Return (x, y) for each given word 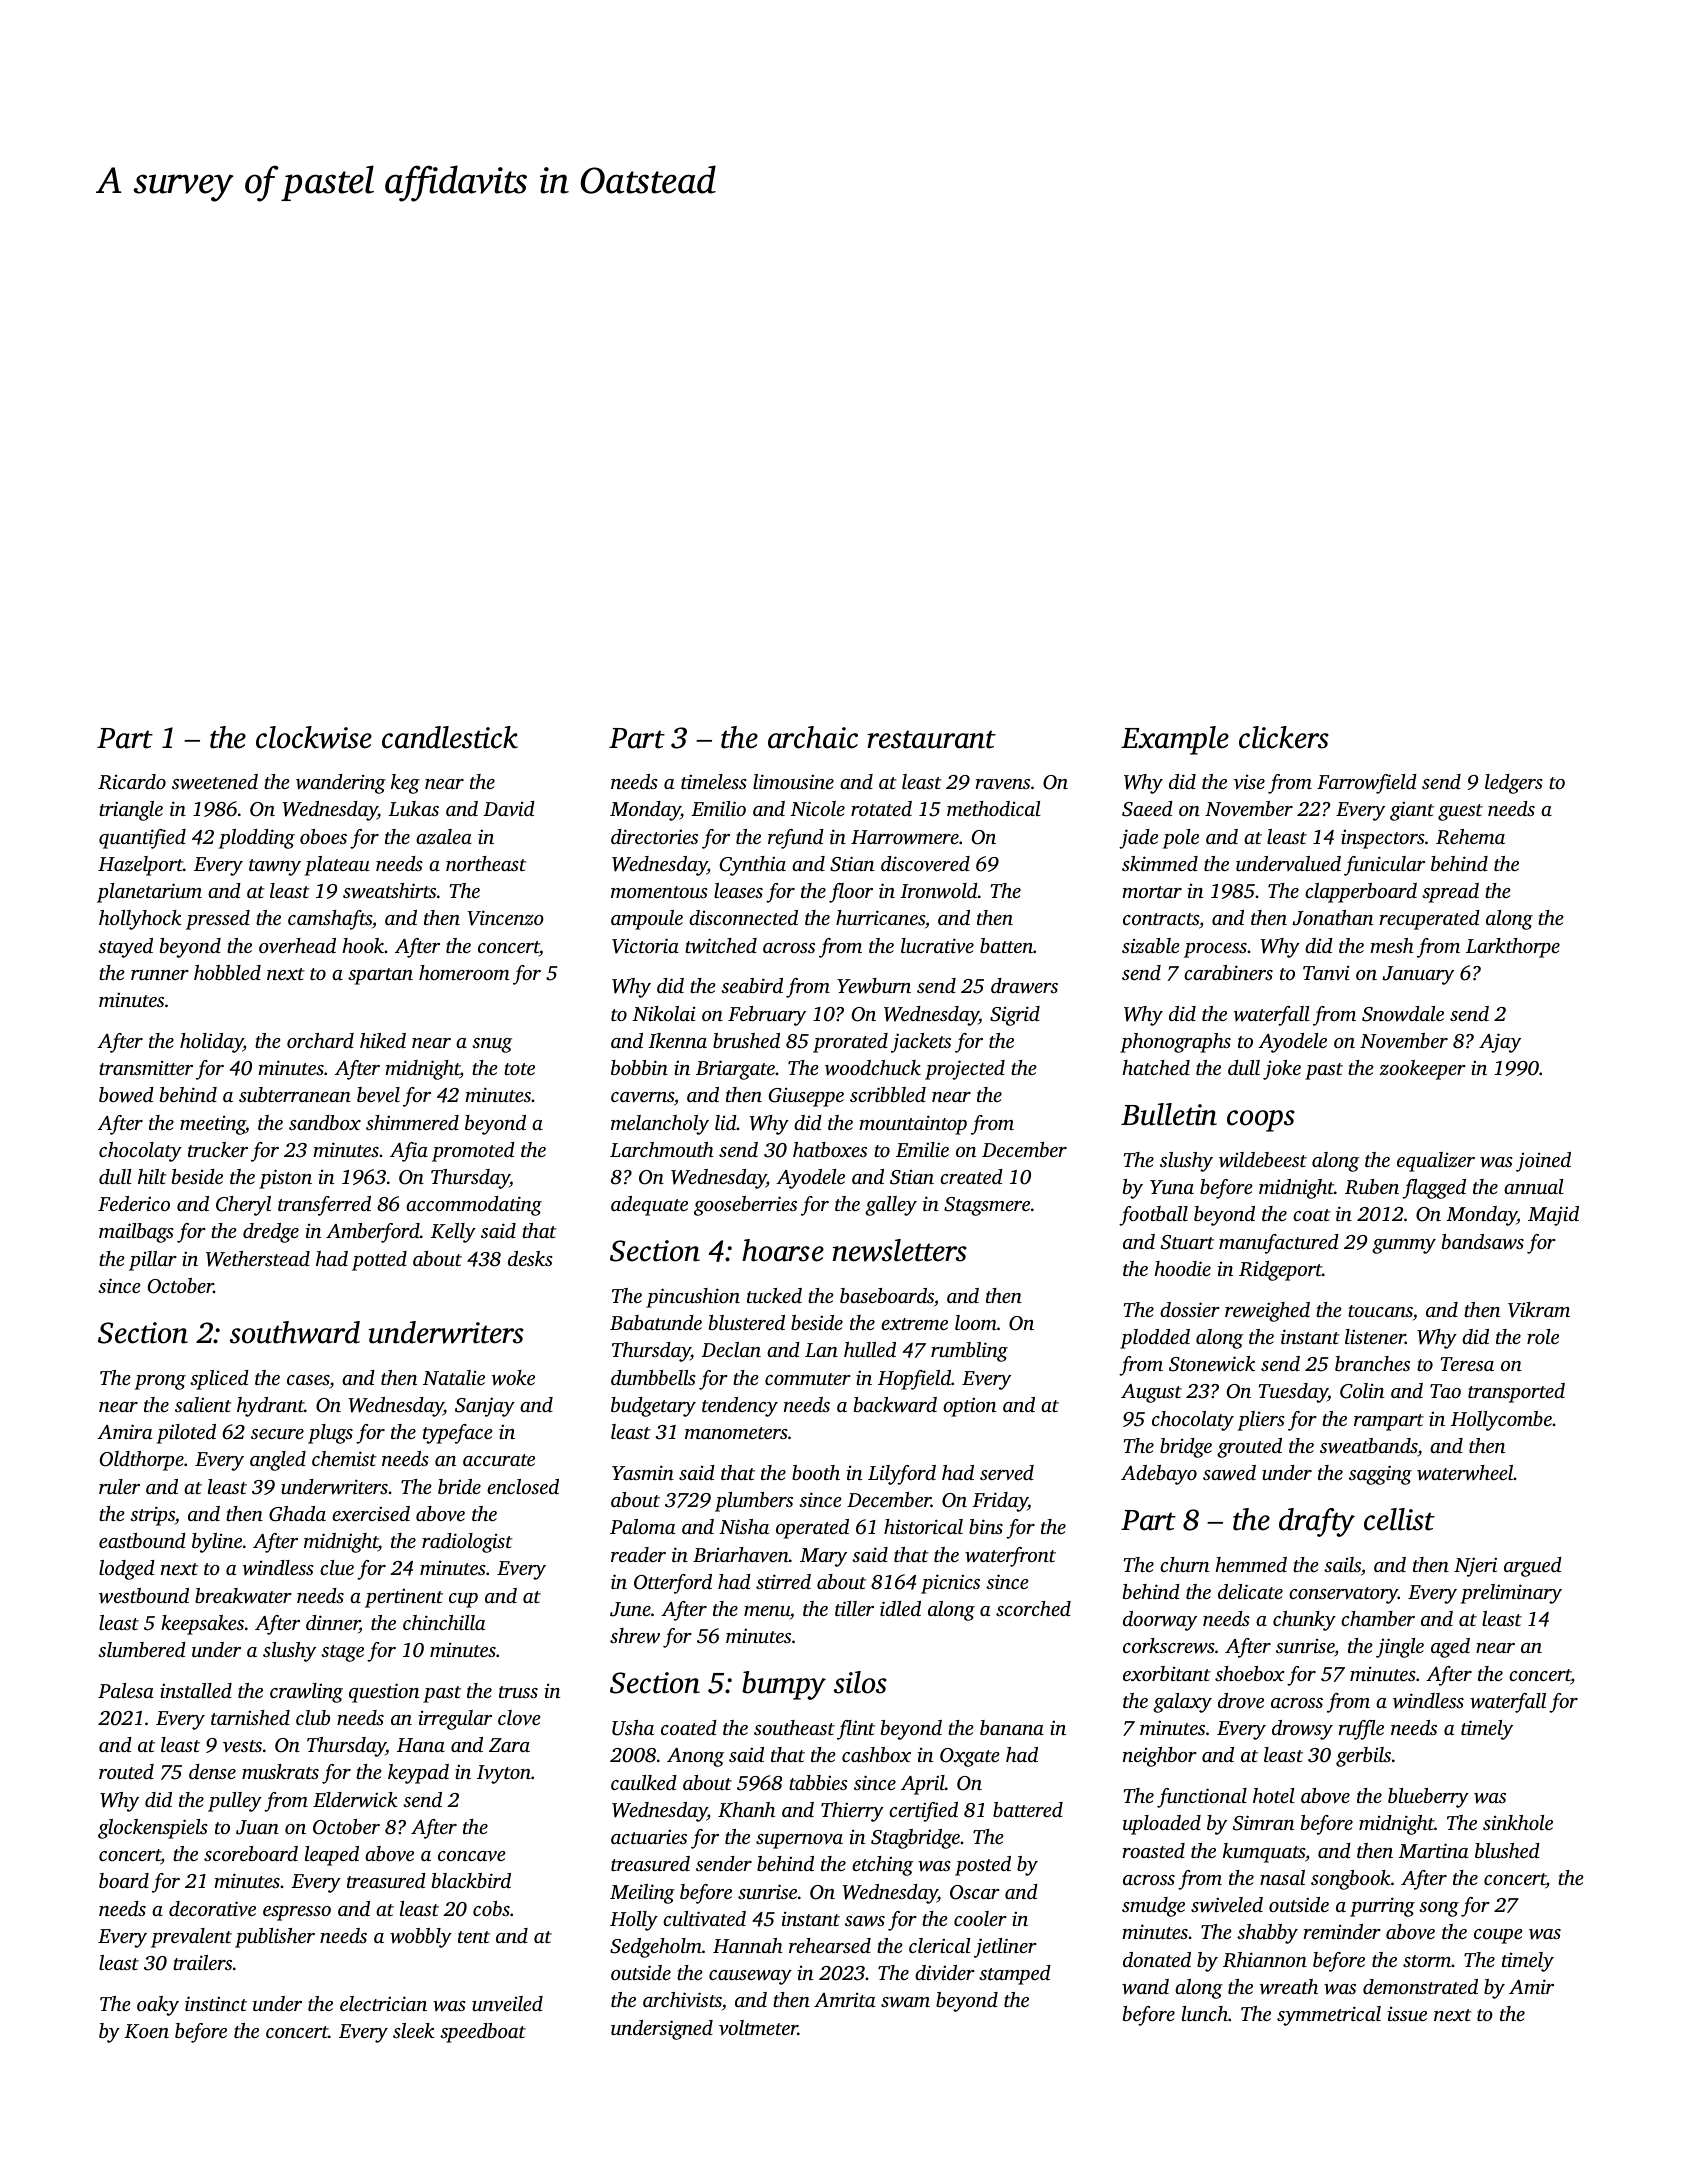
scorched (1033, 1608)
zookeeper (1422, 1070)
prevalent (191, 1938)
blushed (1507, 1850)
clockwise (314, 737)
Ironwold (939, 891)
